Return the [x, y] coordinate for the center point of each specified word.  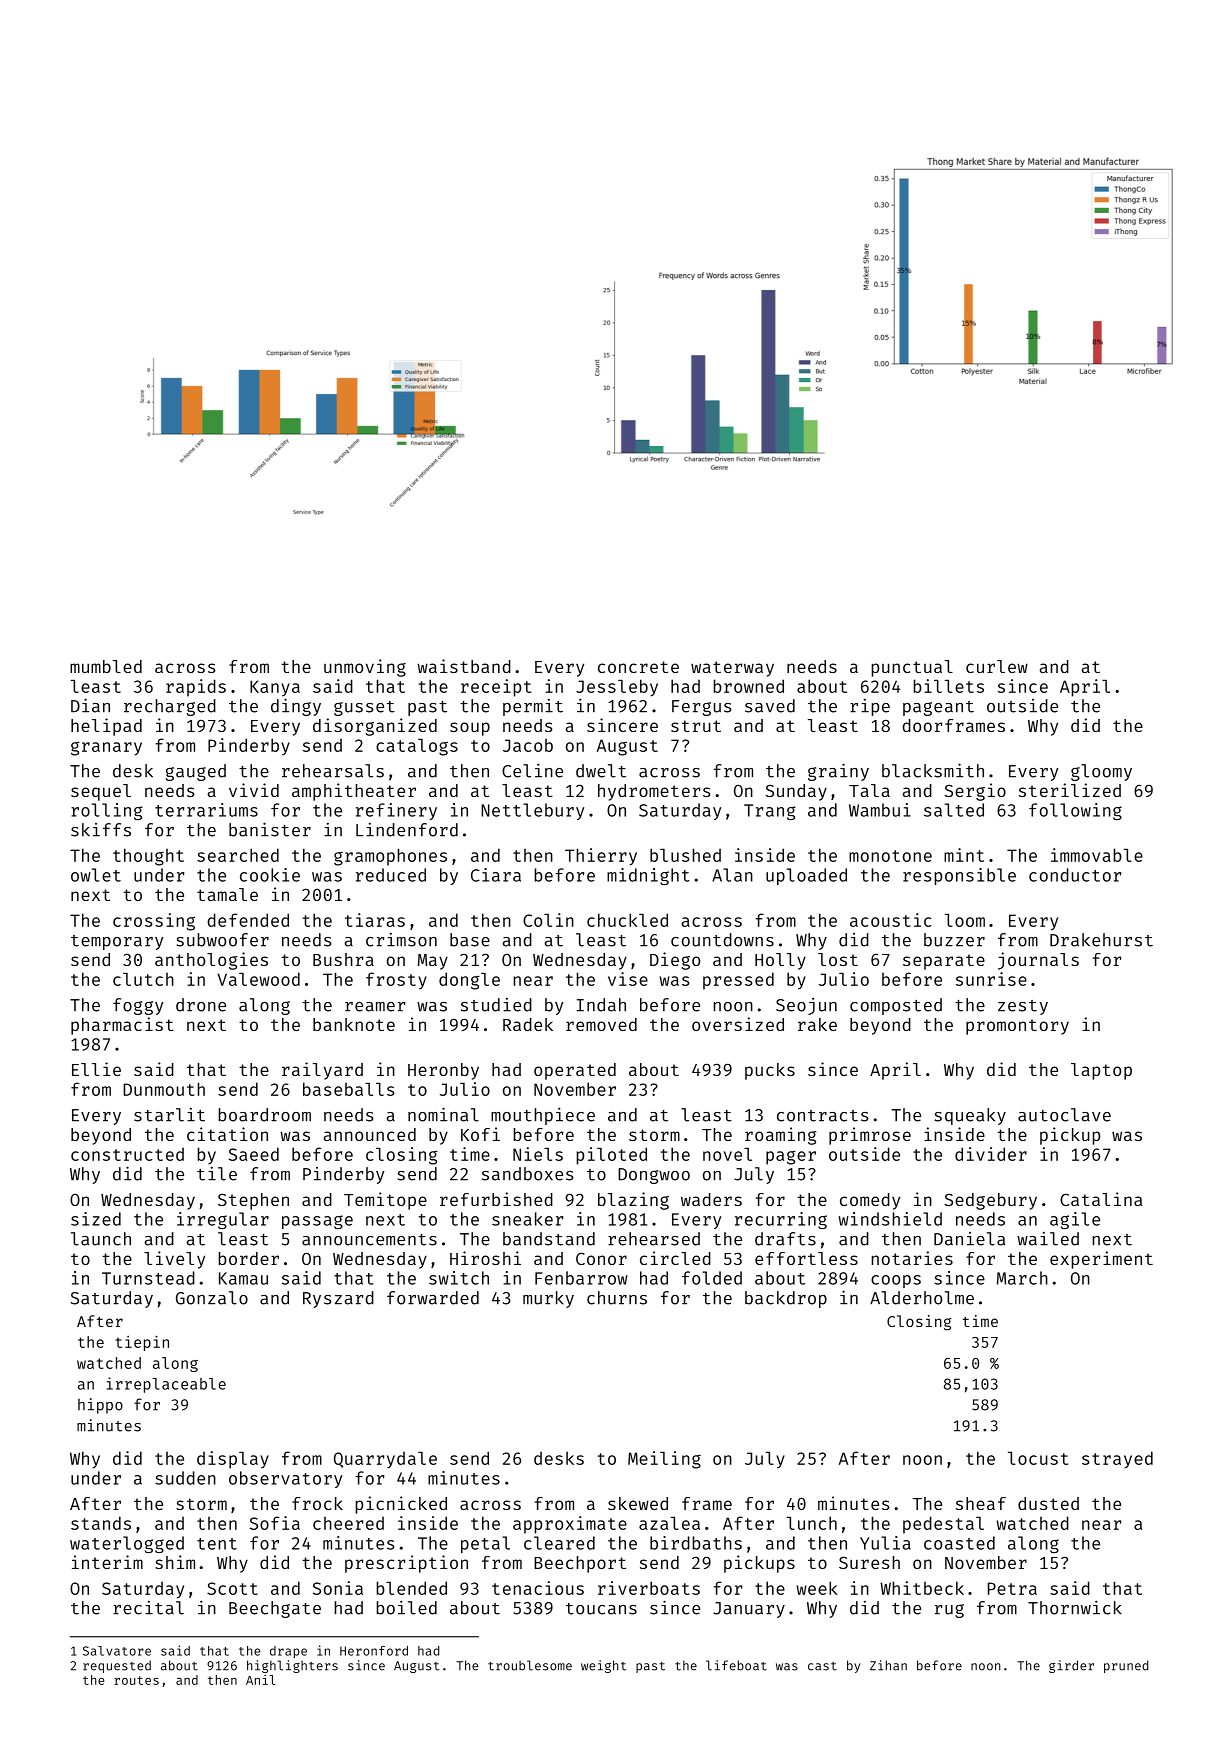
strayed [1117, 1460]
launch [101, 1239]
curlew [997, 666]
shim [175, 1562]
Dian [90, 705]
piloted [611, 1156]
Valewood [258, 979]
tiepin [142, 1343]
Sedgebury [991, 1201]
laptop [1101, 1071]
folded [712, 1278]
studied [496, 1005]
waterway [732, 669]
